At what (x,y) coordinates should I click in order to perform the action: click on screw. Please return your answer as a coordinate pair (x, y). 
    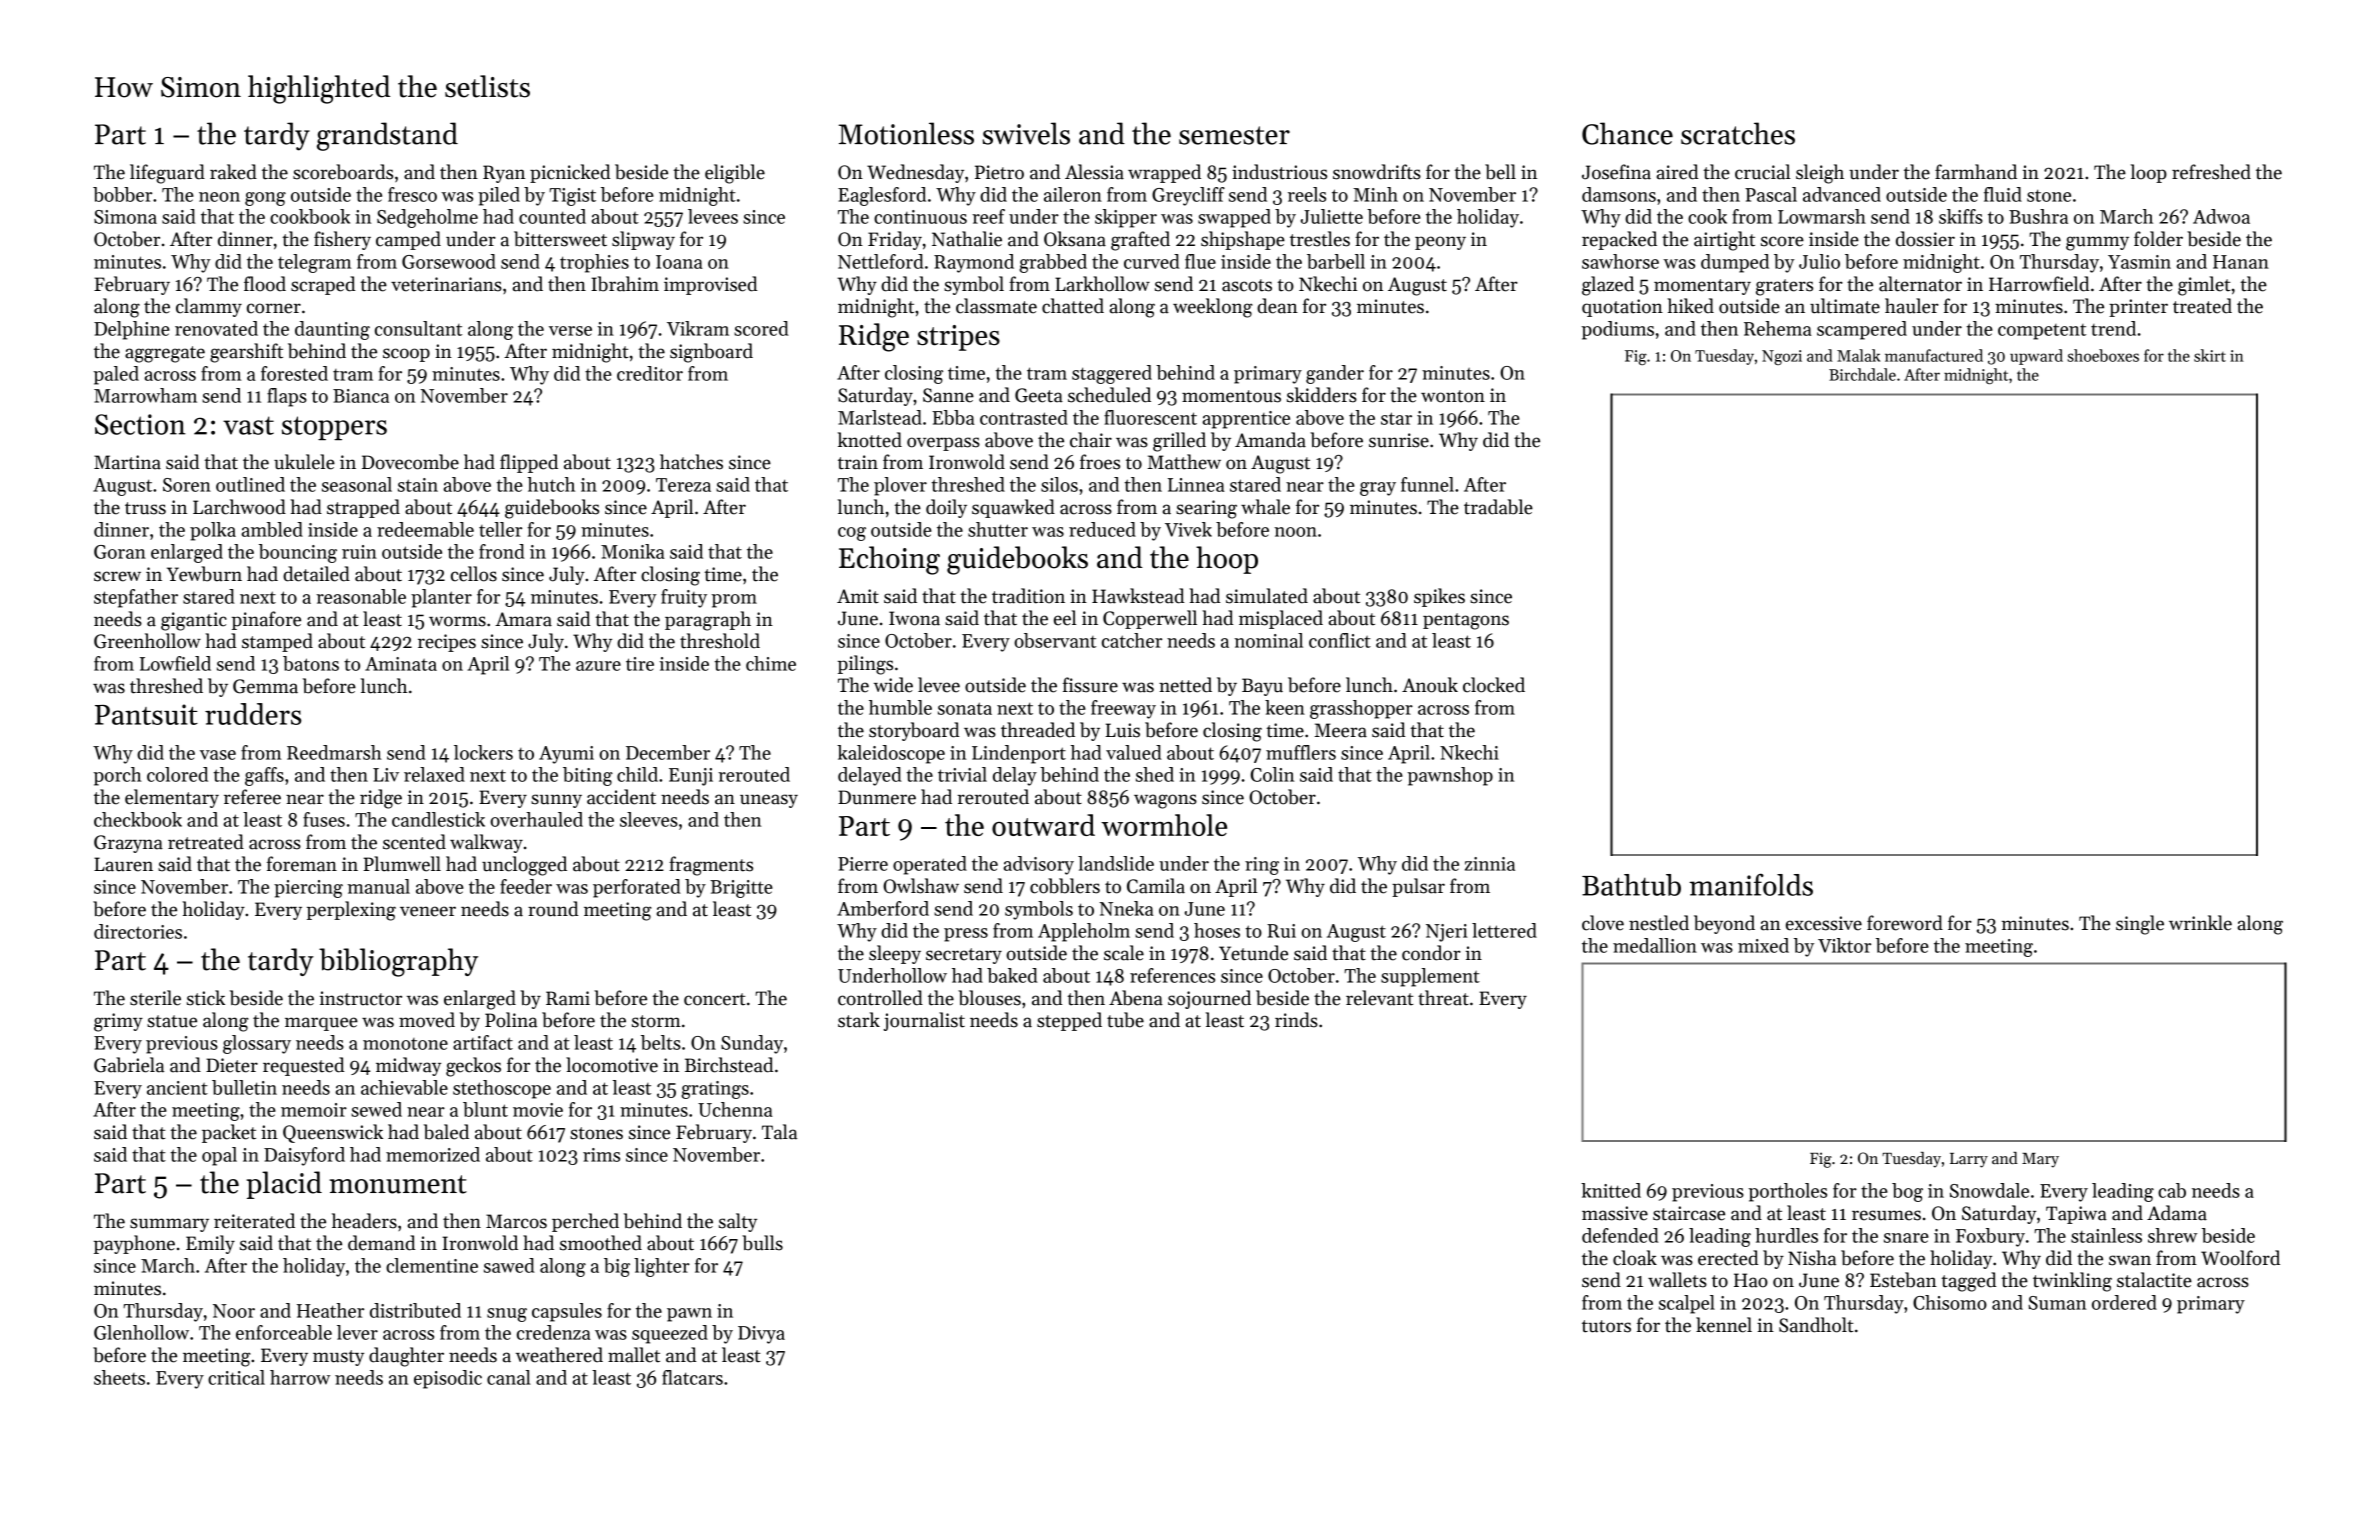
    Looking at the image, I should click on (117, 576).
